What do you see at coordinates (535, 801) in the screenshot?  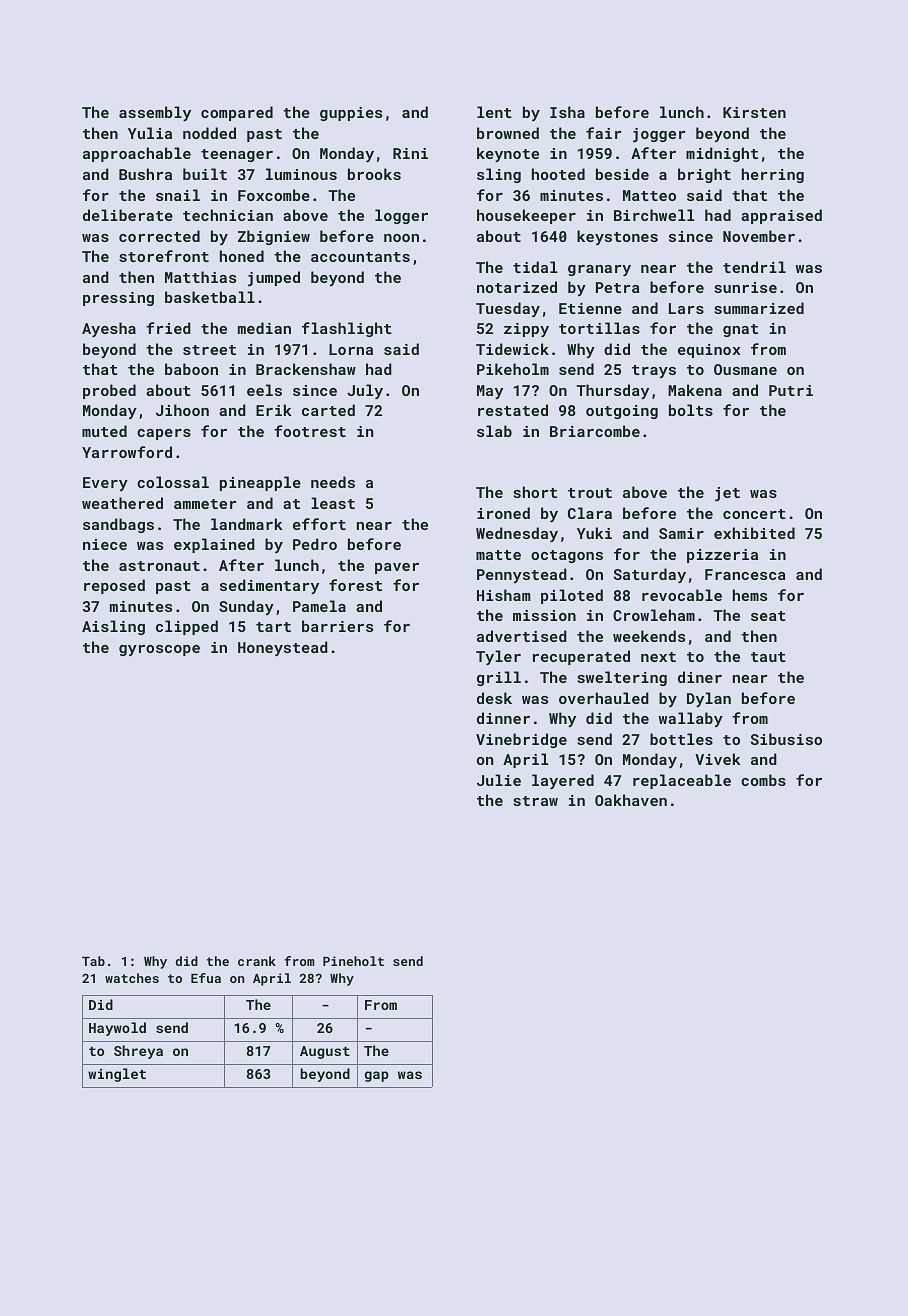 I see `straw` at bounding box center [535, 801].
